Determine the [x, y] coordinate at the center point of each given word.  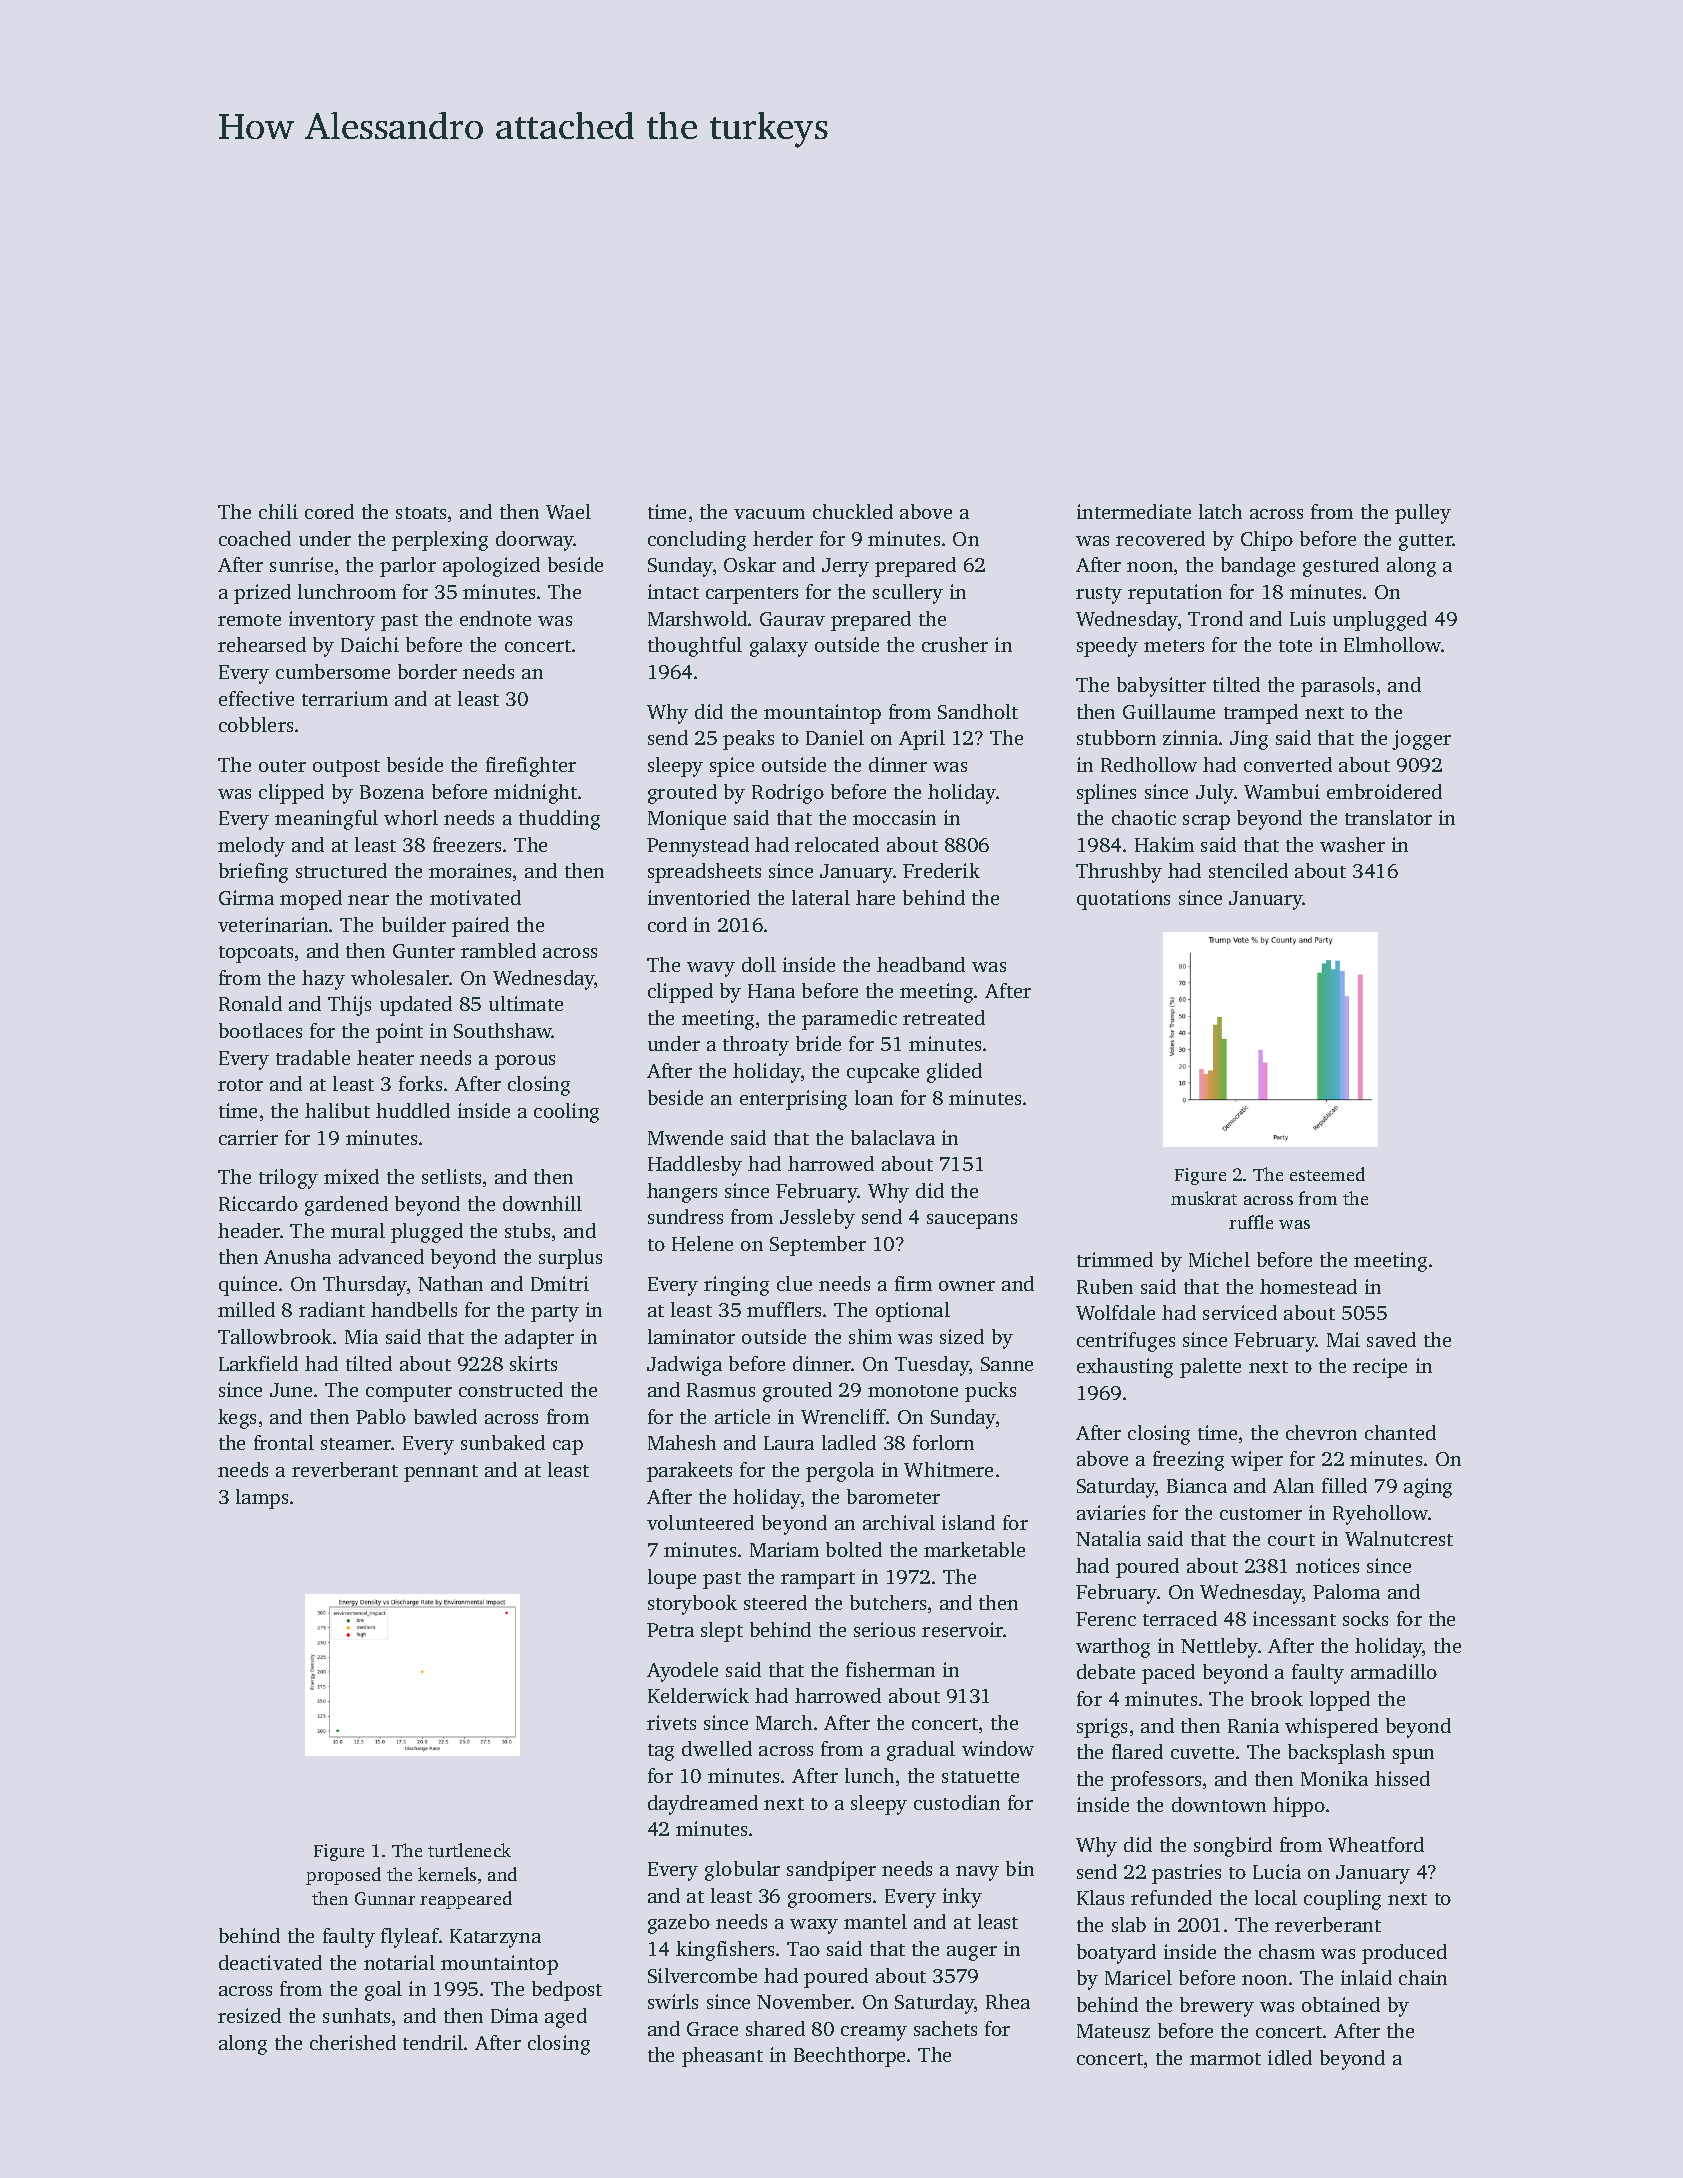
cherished [353, 2042]
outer [282, 766]
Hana [771, 991]
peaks [748, 740]
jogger [1421, 740]
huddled [413, 1110]
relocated [837, 844]
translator [1388, 817]
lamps [262, 1499]
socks [1365, 1618]
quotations [1123, 900]
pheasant [722, 2057]
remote [249, 620]
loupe [672, 1579]
